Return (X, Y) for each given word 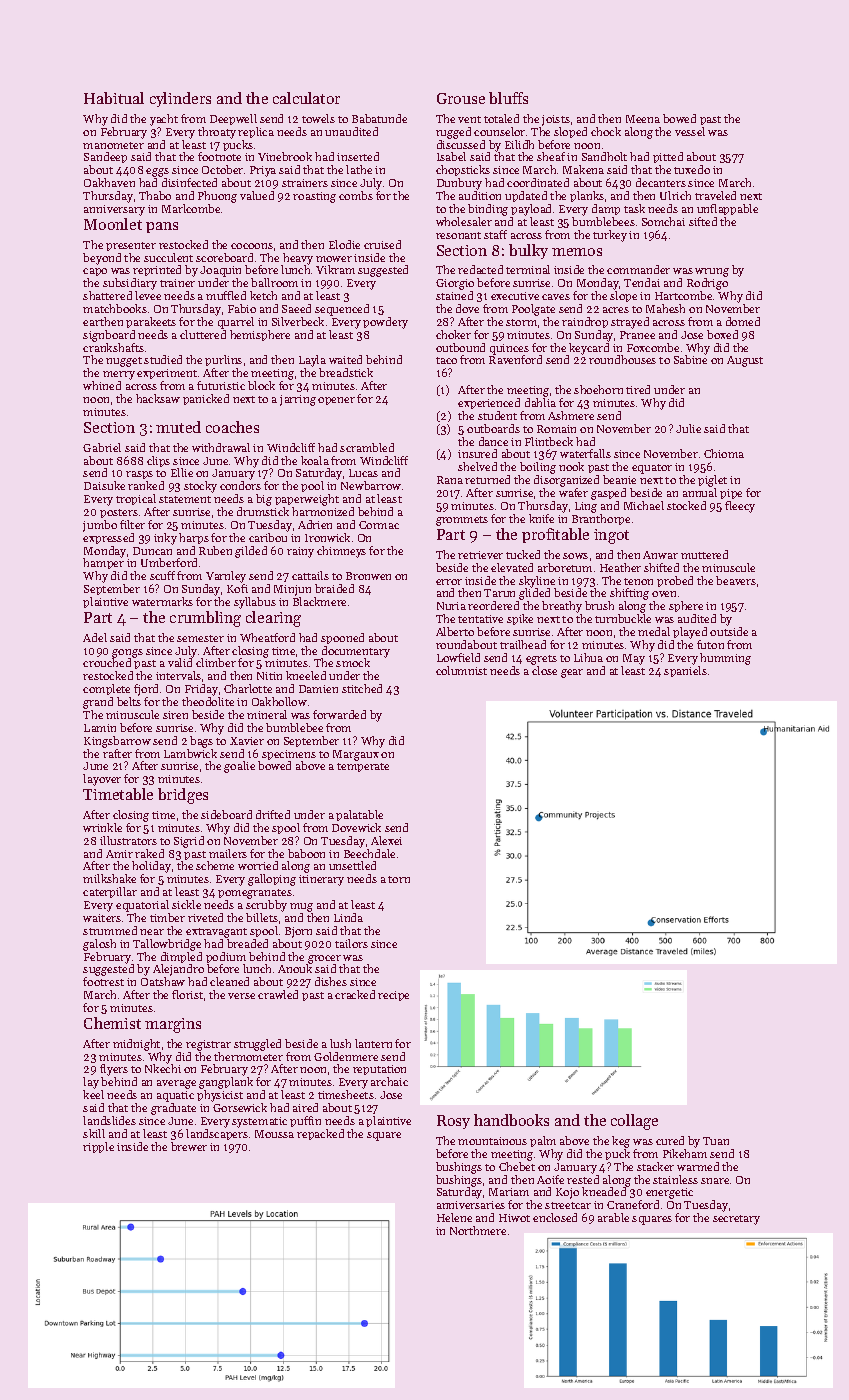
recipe (393, 996)
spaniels (685, 671)
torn (399, 879)
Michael (644, 505)
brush (599, 605)
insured (477, 453)
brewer (189, 1146)
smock (353, 662)
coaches (232, 427)
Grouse (461, 98)
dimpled (181, 957)
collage (634, 1122)
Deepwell (233, 119)
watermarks (162, 601)
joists (556, 120)
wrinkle (102, 827)
